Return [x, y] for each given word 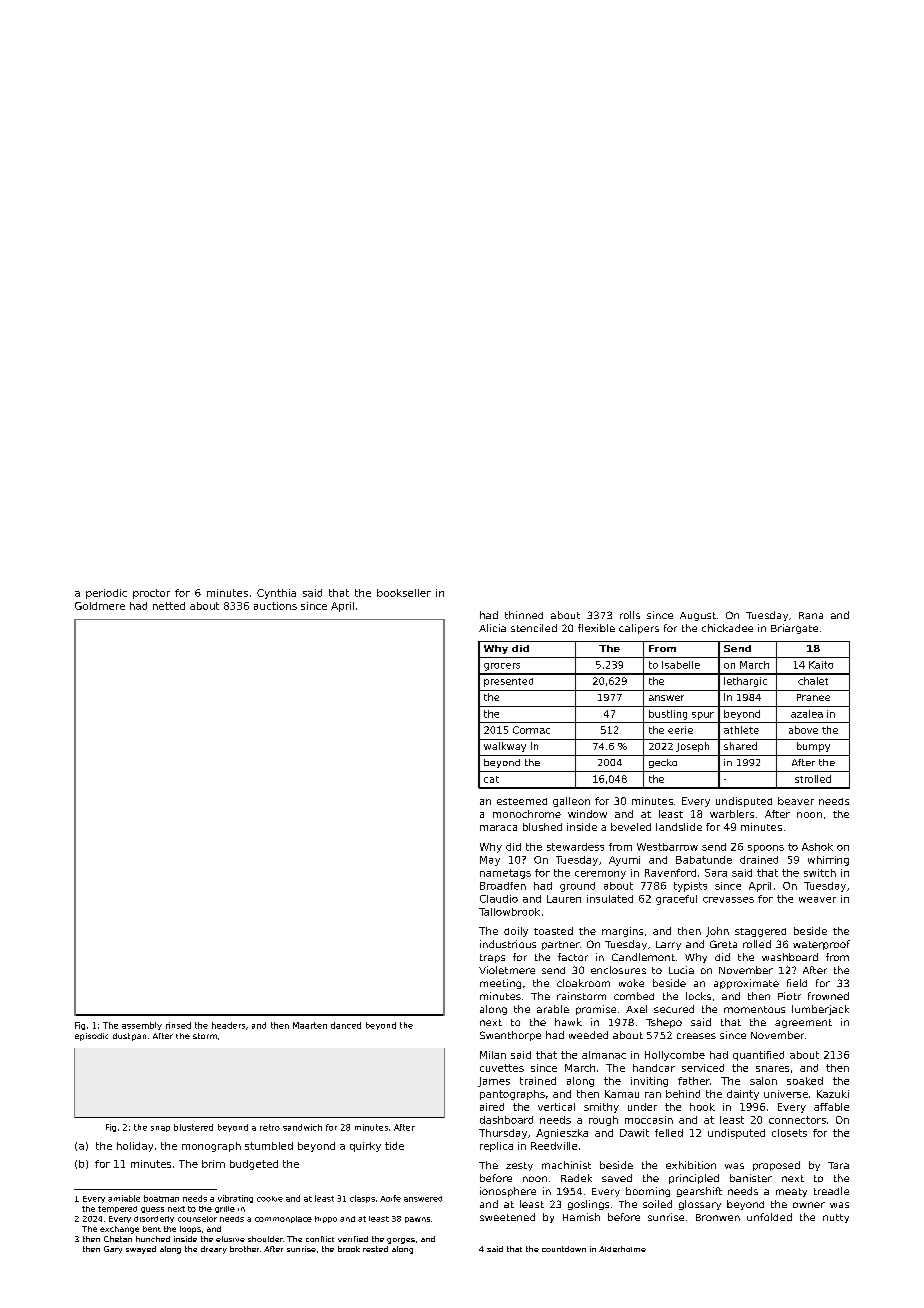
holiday [135, 1147]
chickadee [727, 628]
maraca [498, 828]
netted [169, 606]
